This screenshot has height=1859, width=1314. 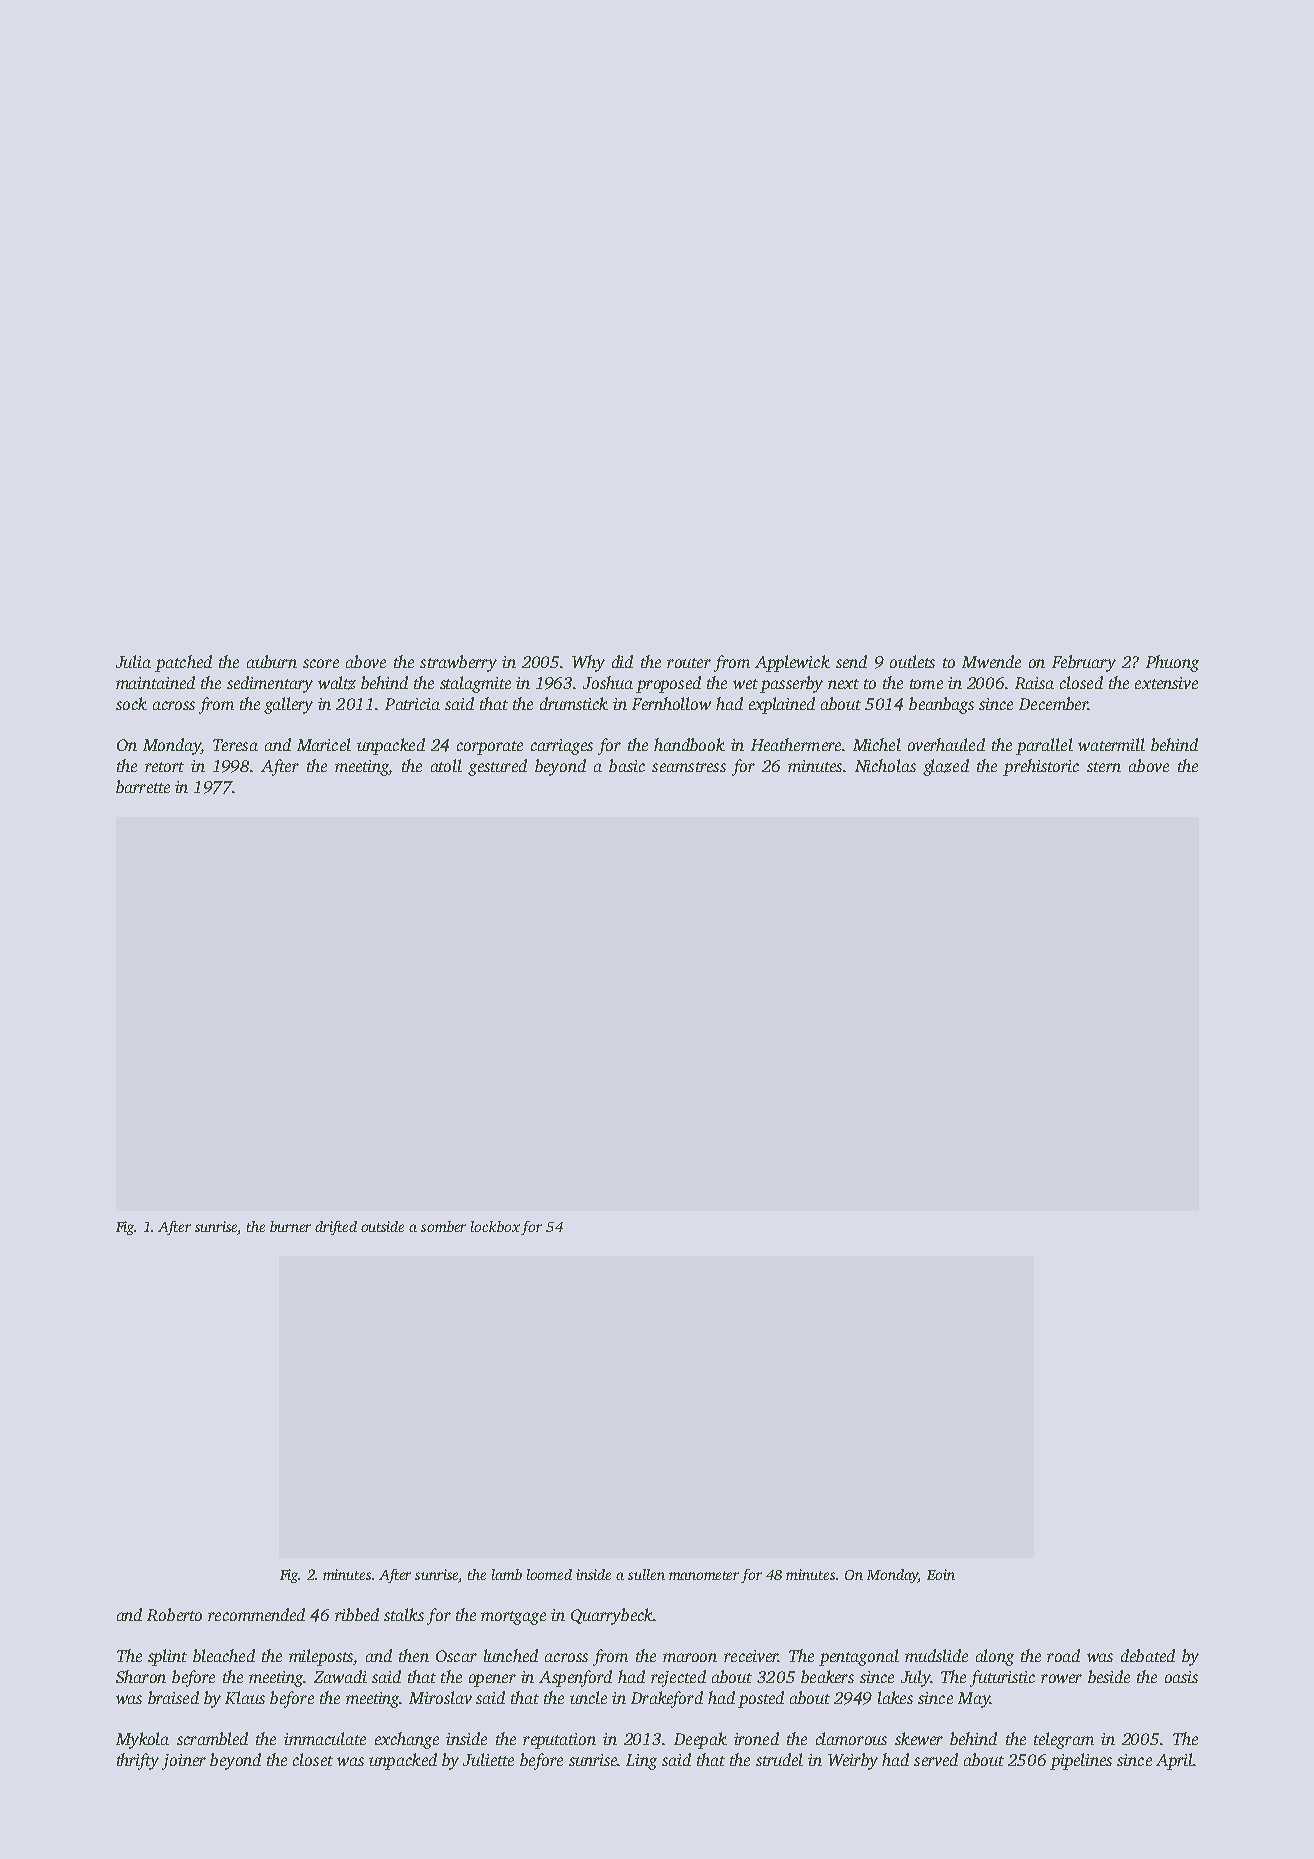 What do you see at coordinates (382, 1226) in the screenshot?
I see `outside` at bounding box center [382, 1226].
